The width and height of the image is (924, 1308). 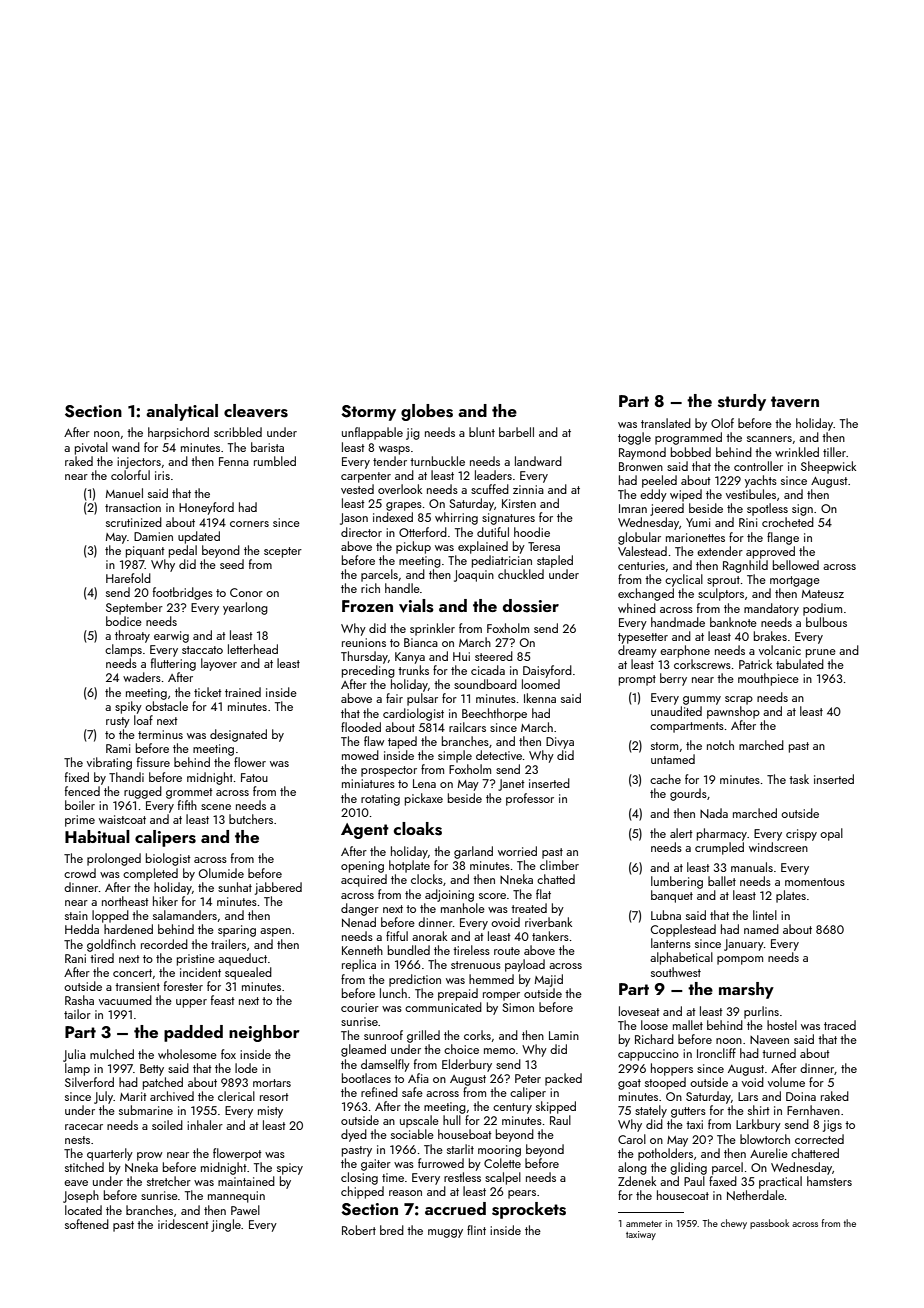 I want to click on wiped, so click(x=686, y=495).
